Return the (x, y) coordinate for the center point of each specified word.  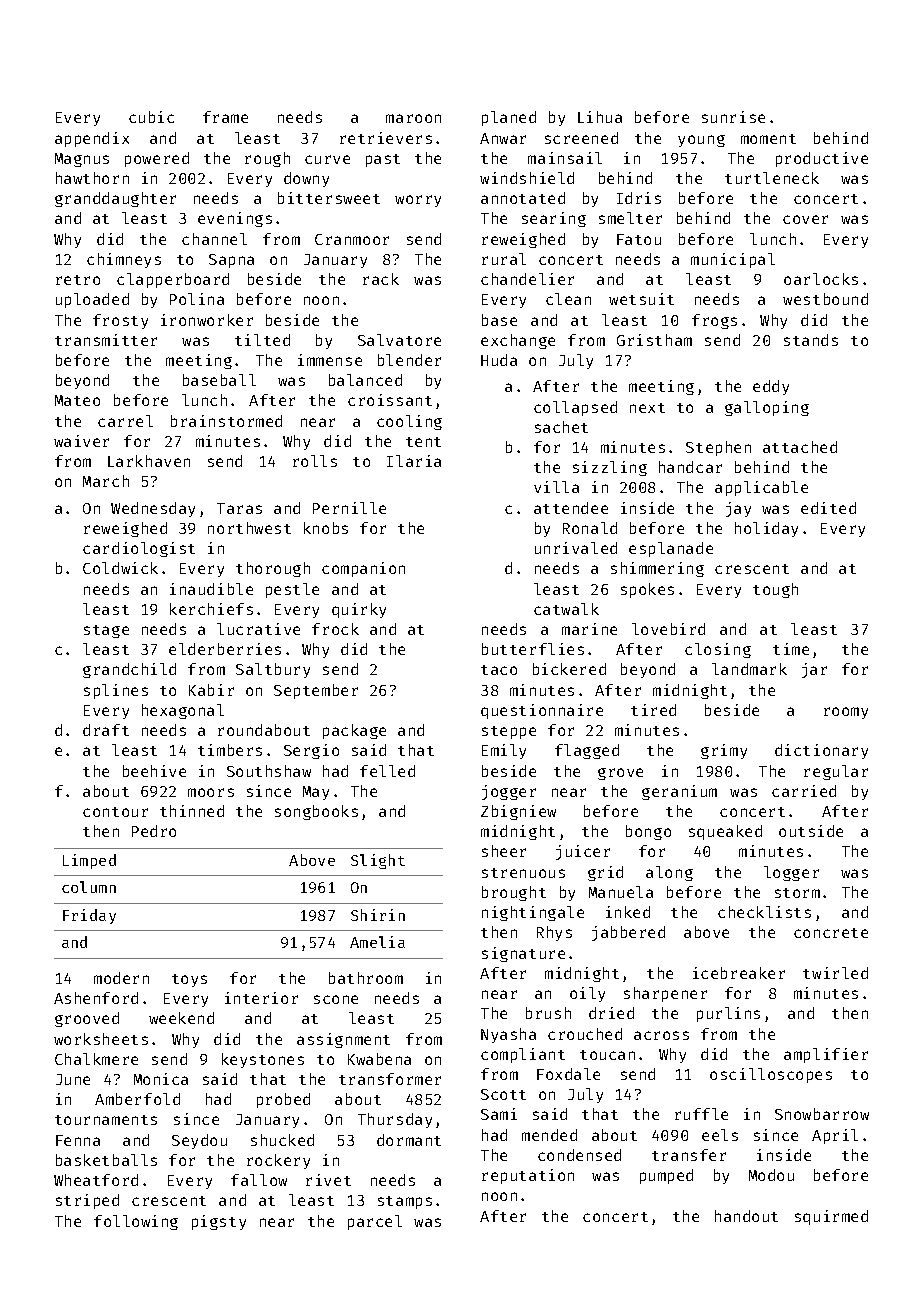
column (89, 887)
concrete (831, 933)
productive (822, 159)
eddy (771, 387)
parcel (375, 1222)
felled (387, 771)
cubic (151, 117)
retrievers (386, 138)
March (106, 481)
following (136, 1222)
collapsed (575, 408)
